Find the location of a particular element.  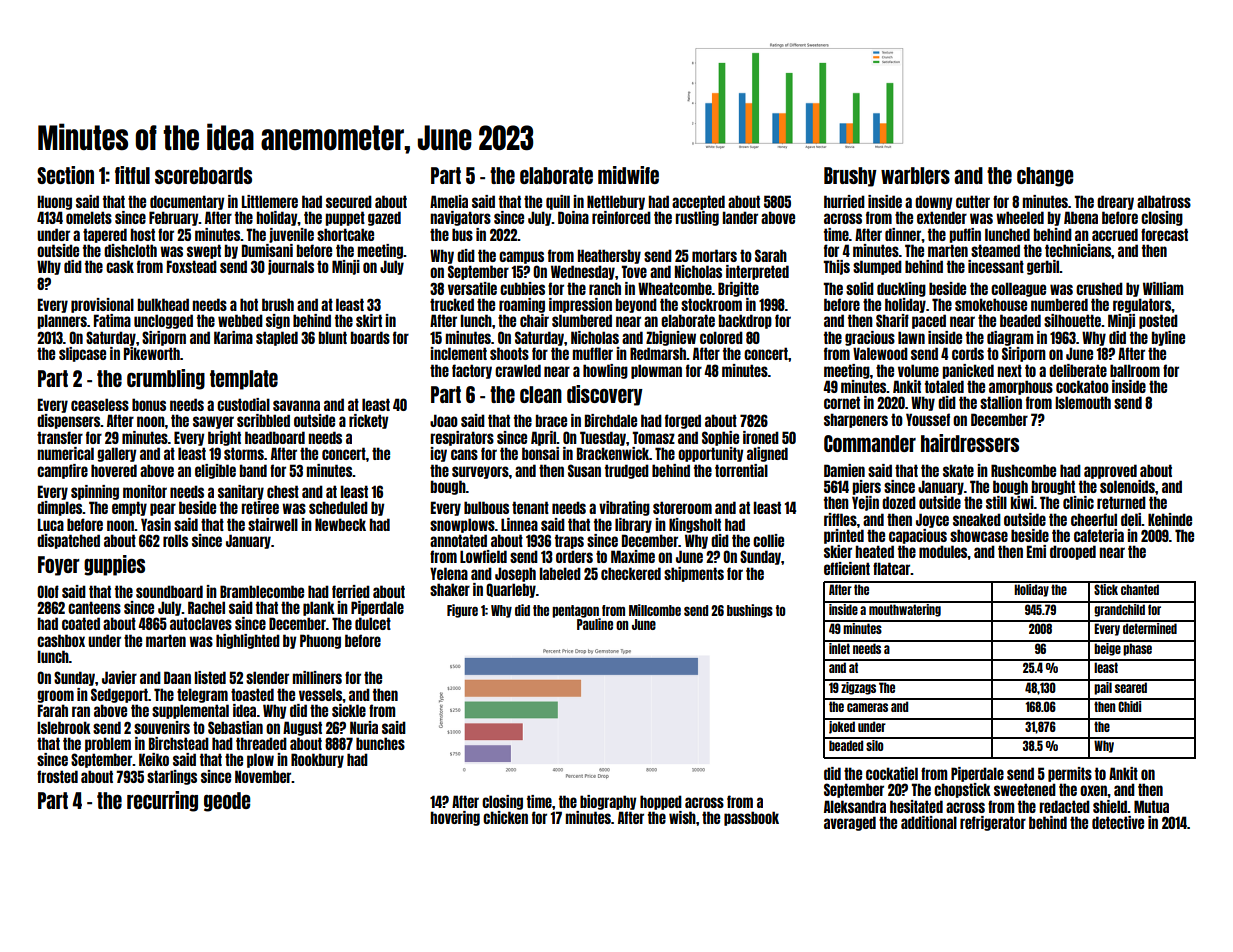

permits is located at coordinates (1070, 774).
